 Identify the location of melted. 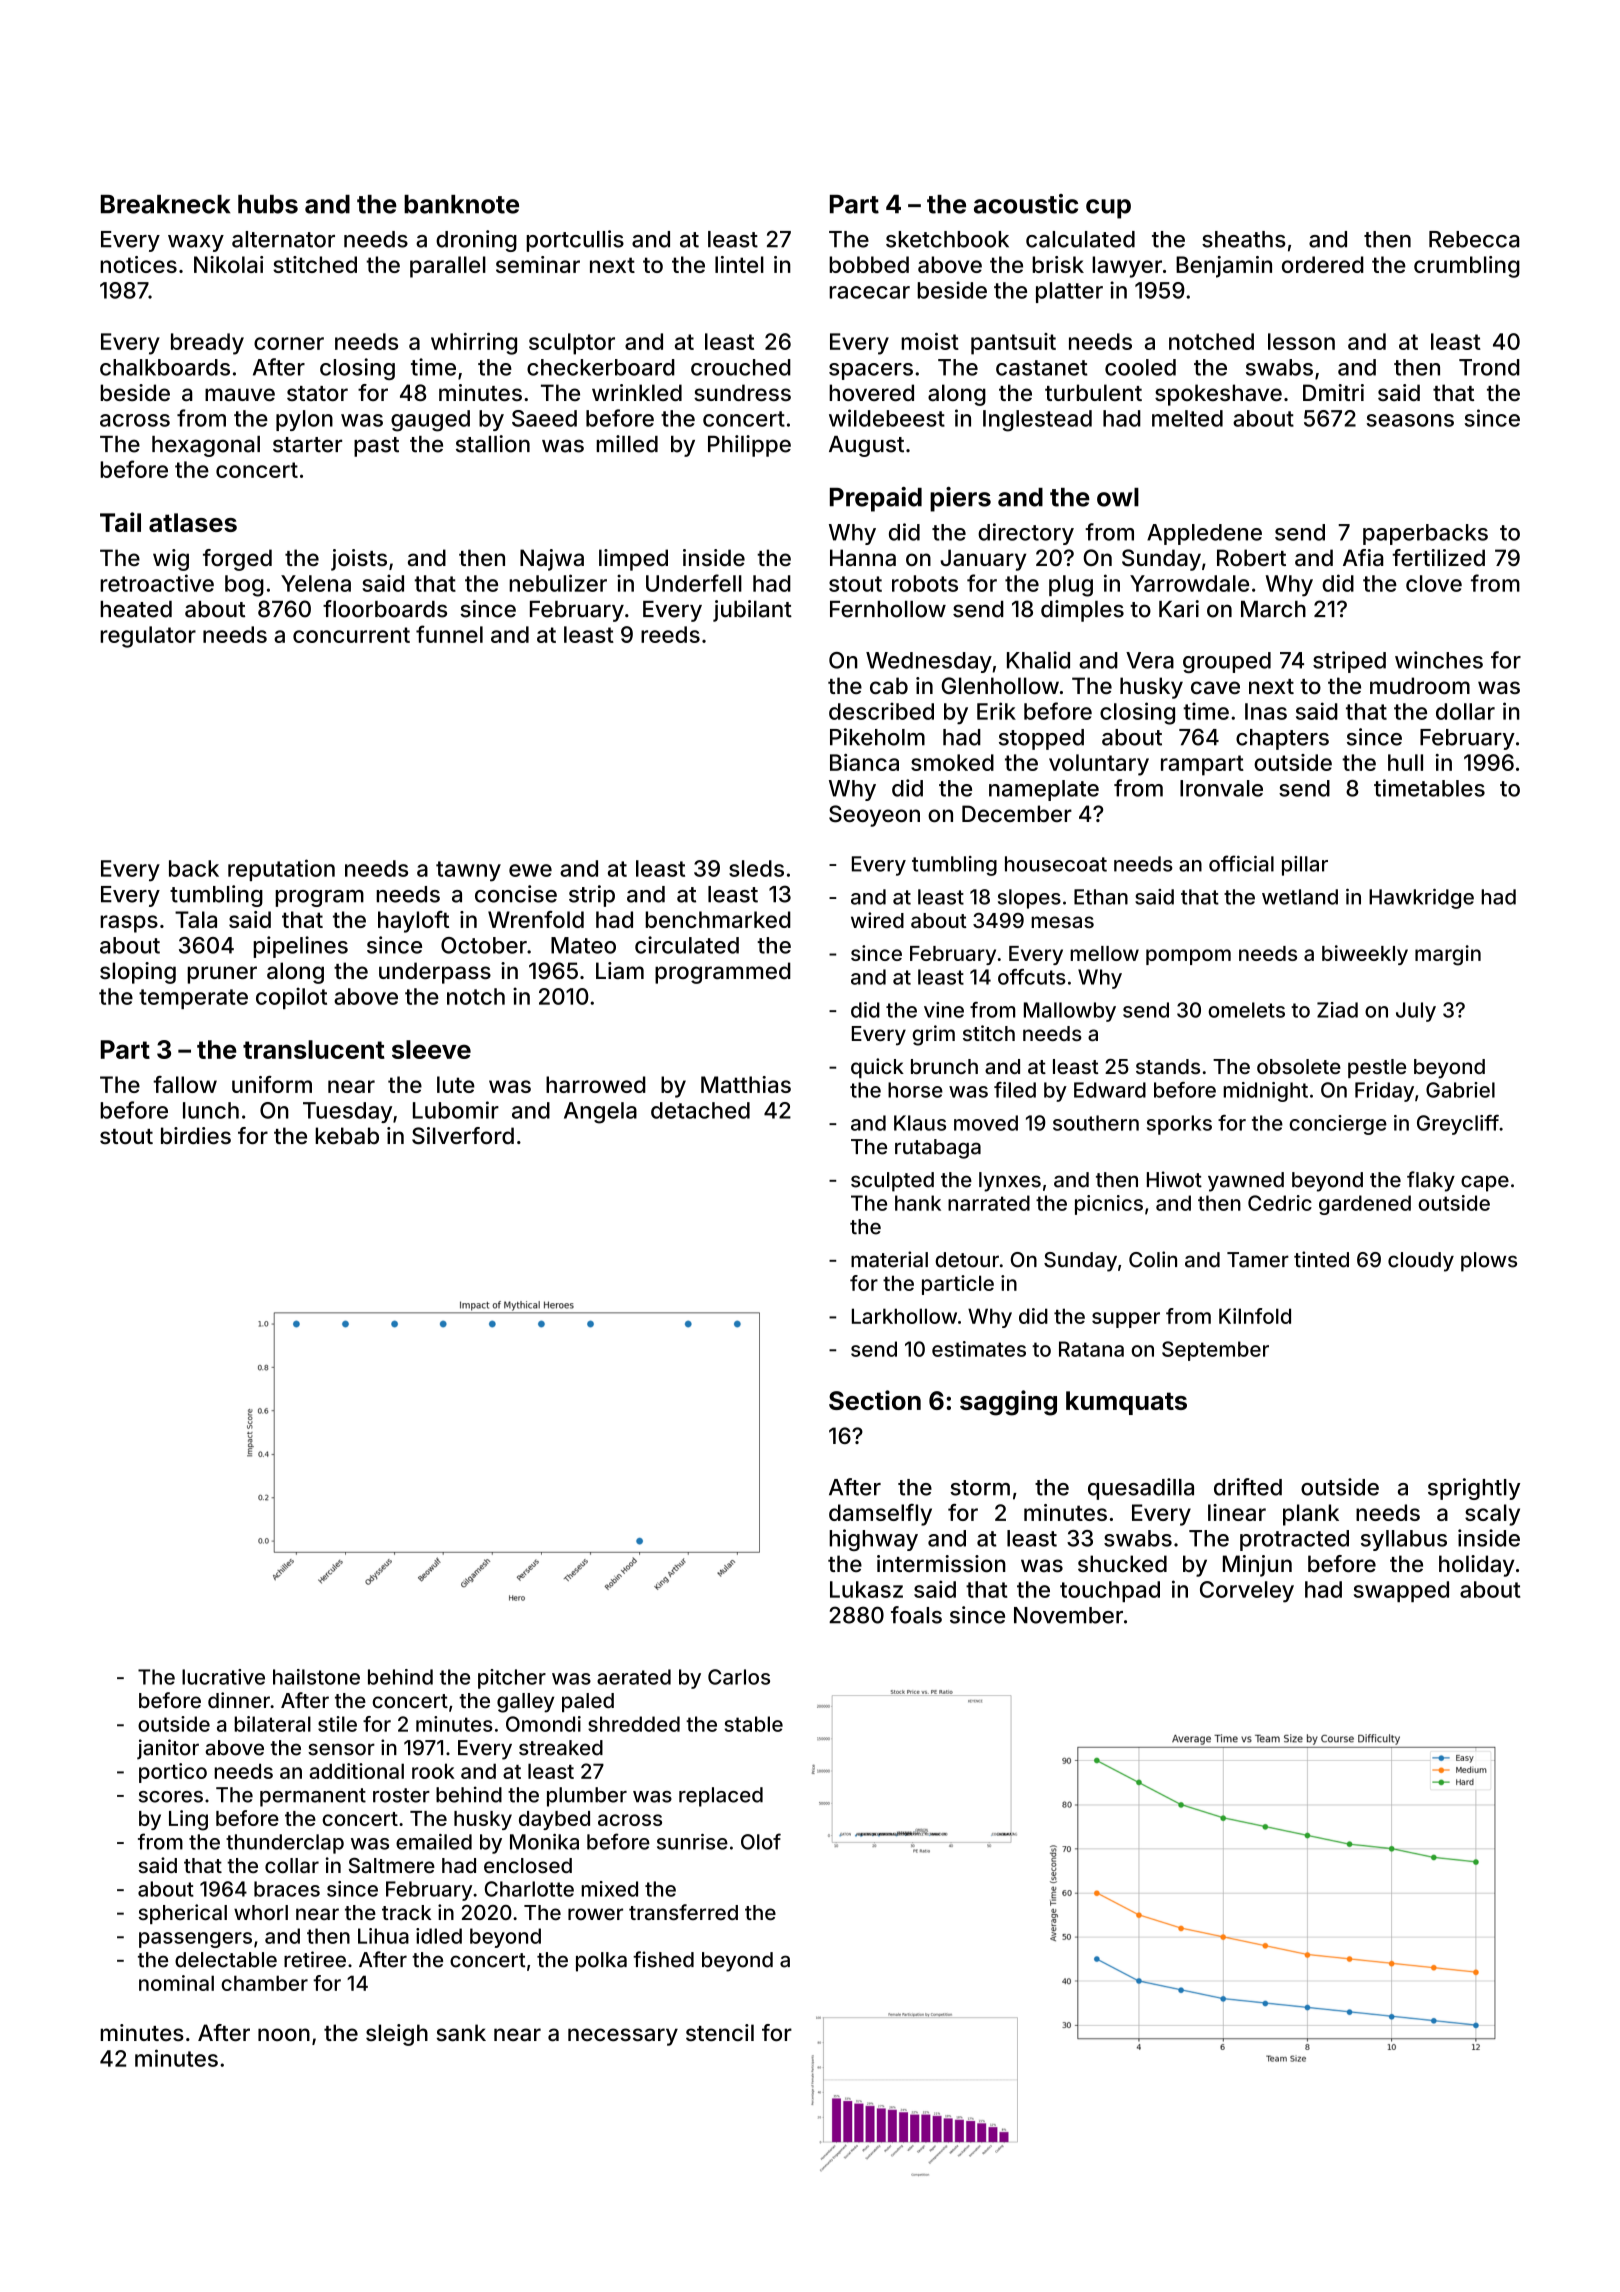
(1187, 418).
